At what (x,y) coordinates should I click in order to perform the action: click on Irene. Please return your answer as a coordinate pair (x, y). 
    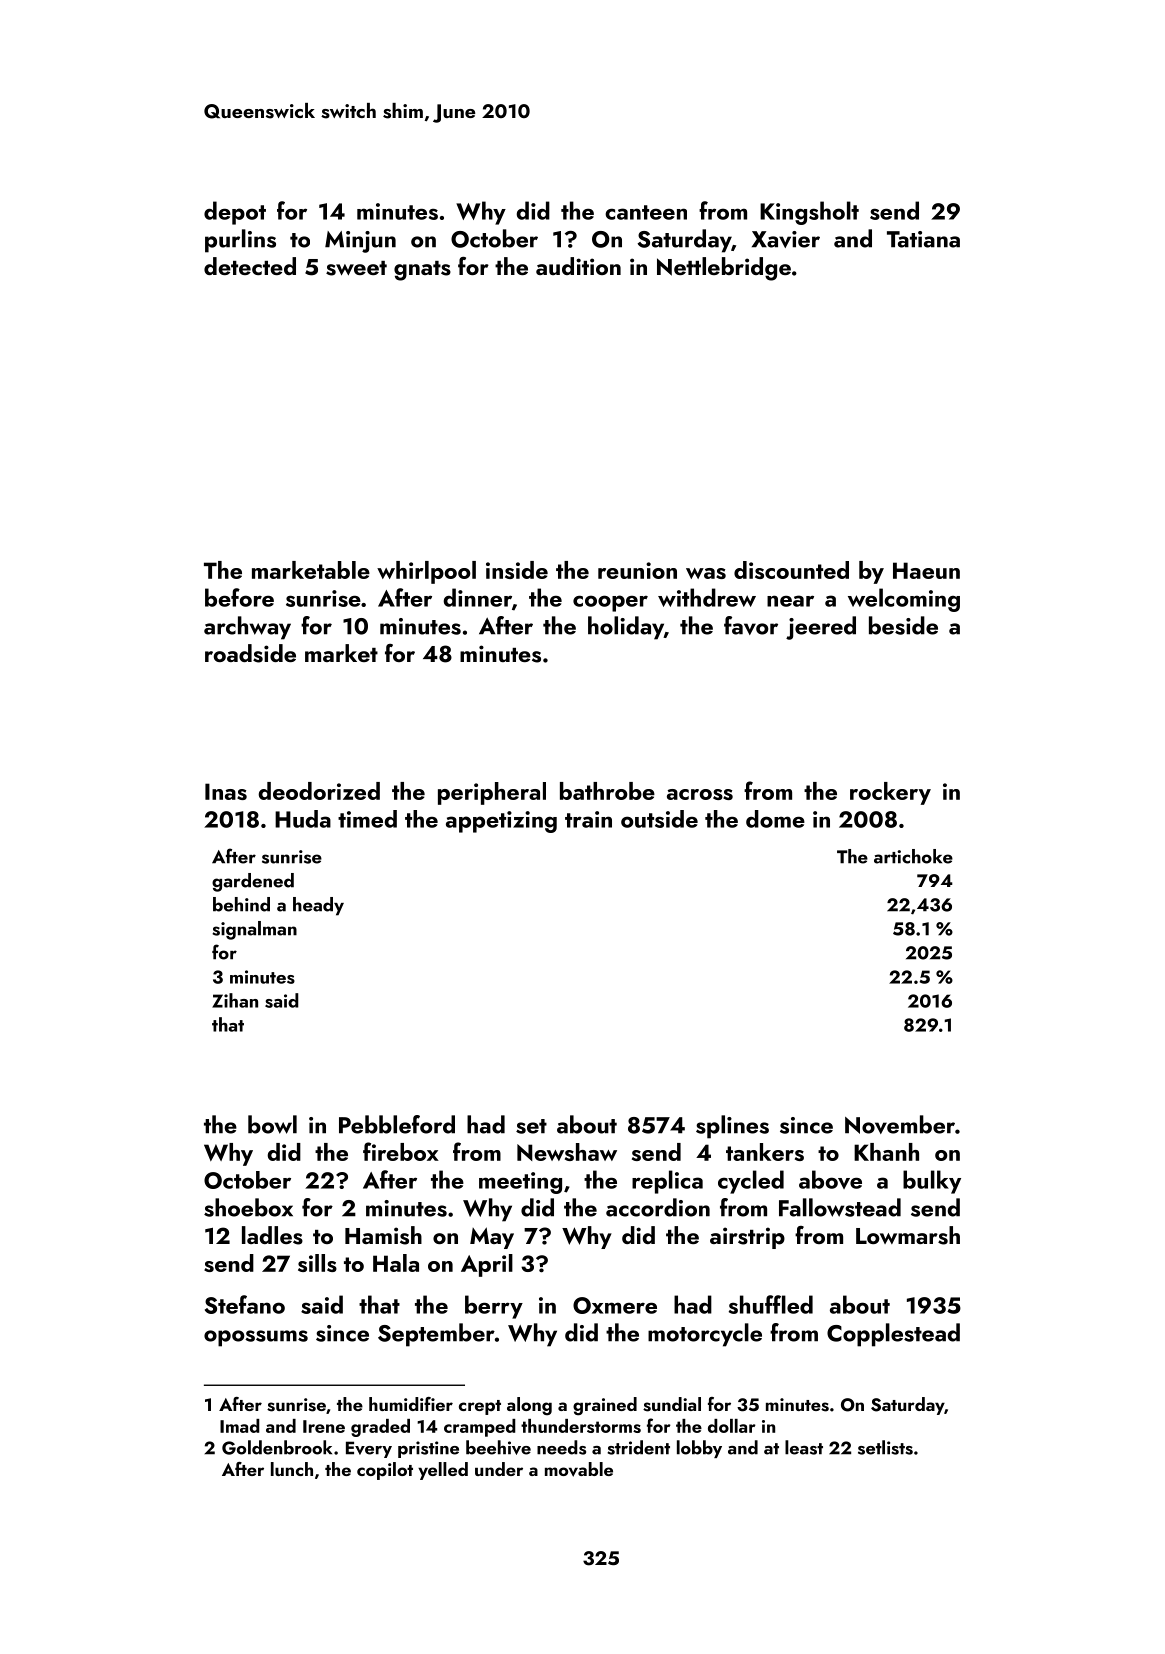
    Looking at the image, I should click on (324, 1426).
